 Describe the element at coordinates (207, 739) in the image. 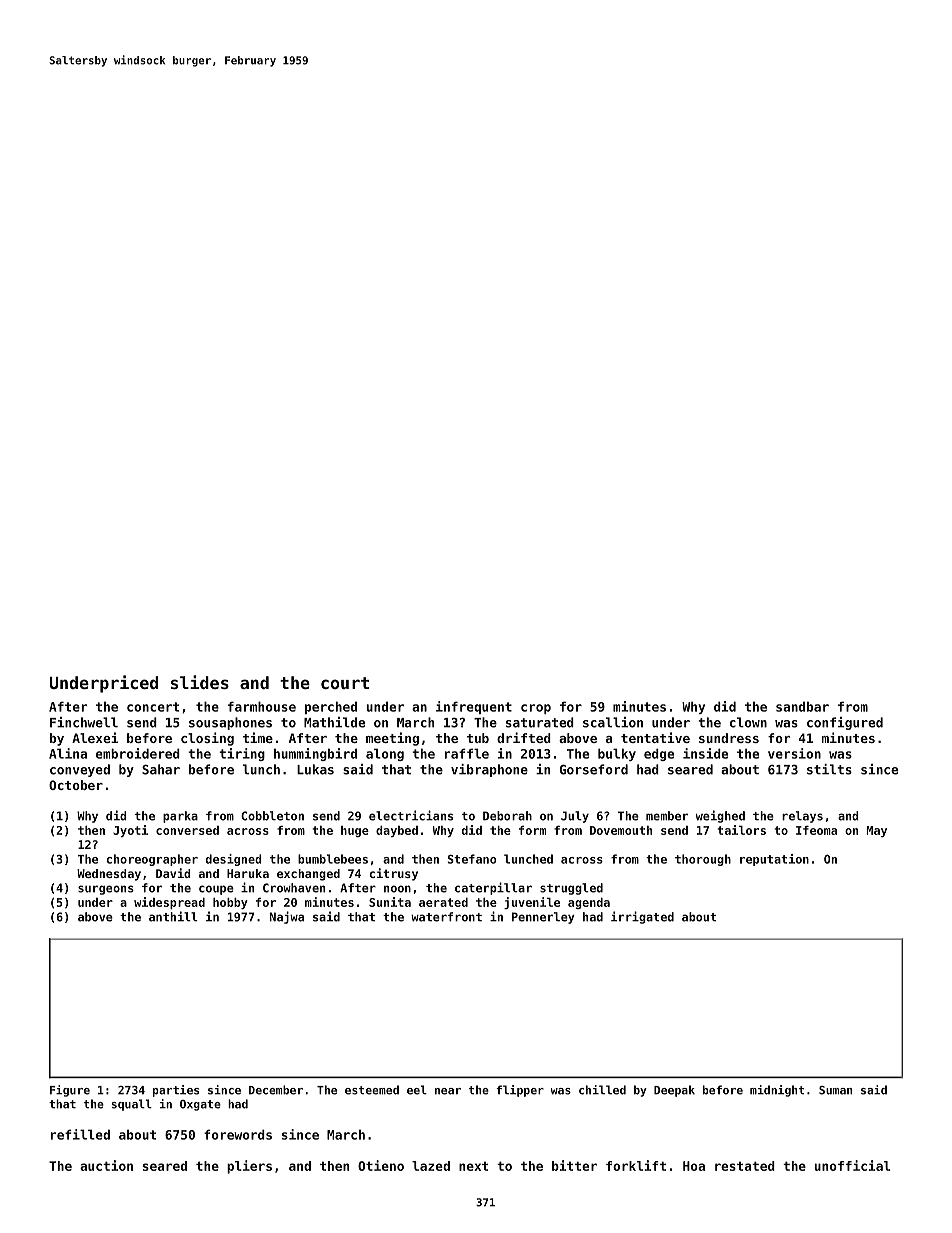

I see `closing` at that location.
